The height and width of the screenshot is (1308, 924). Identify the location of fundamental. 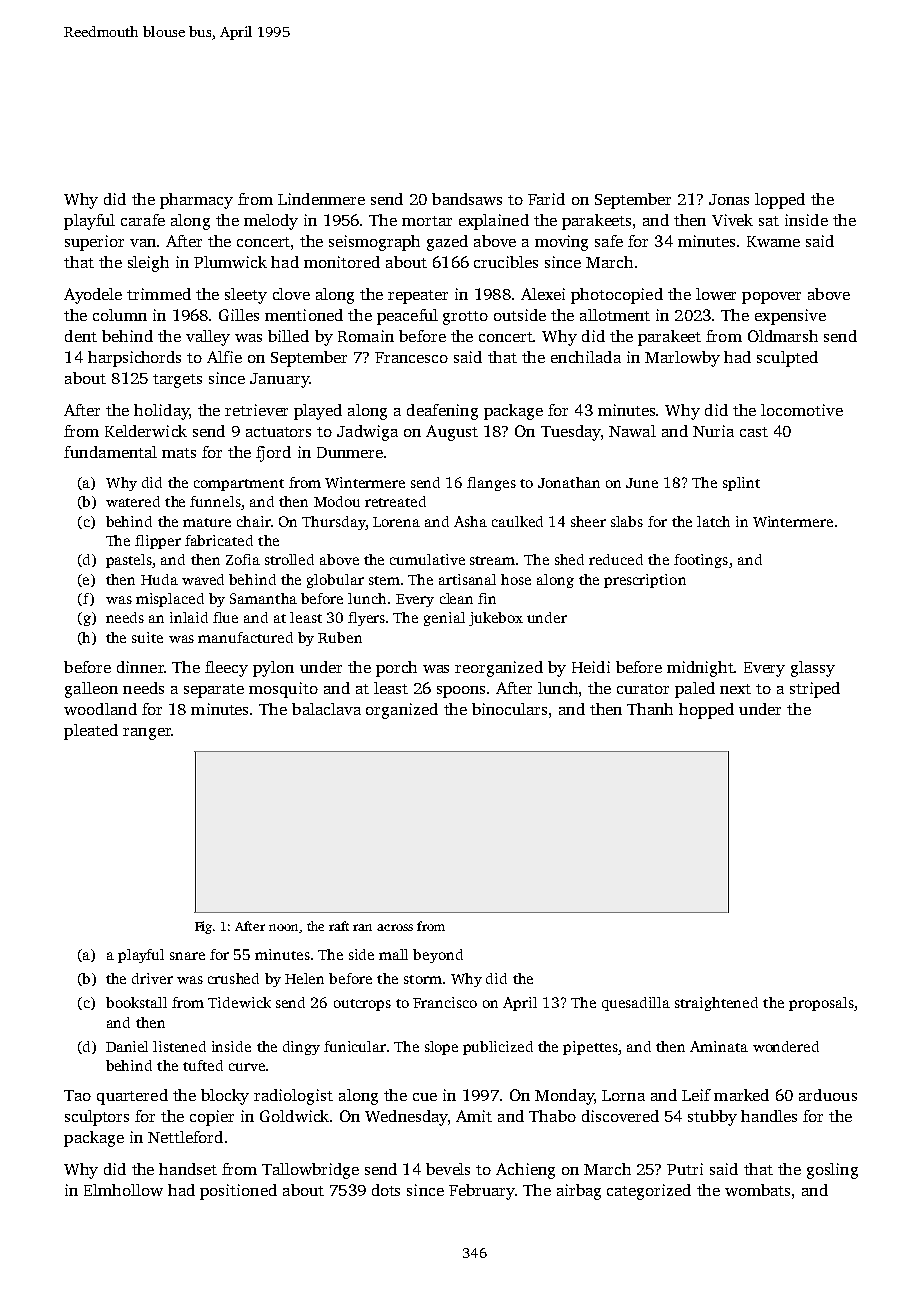
(110, 452).
